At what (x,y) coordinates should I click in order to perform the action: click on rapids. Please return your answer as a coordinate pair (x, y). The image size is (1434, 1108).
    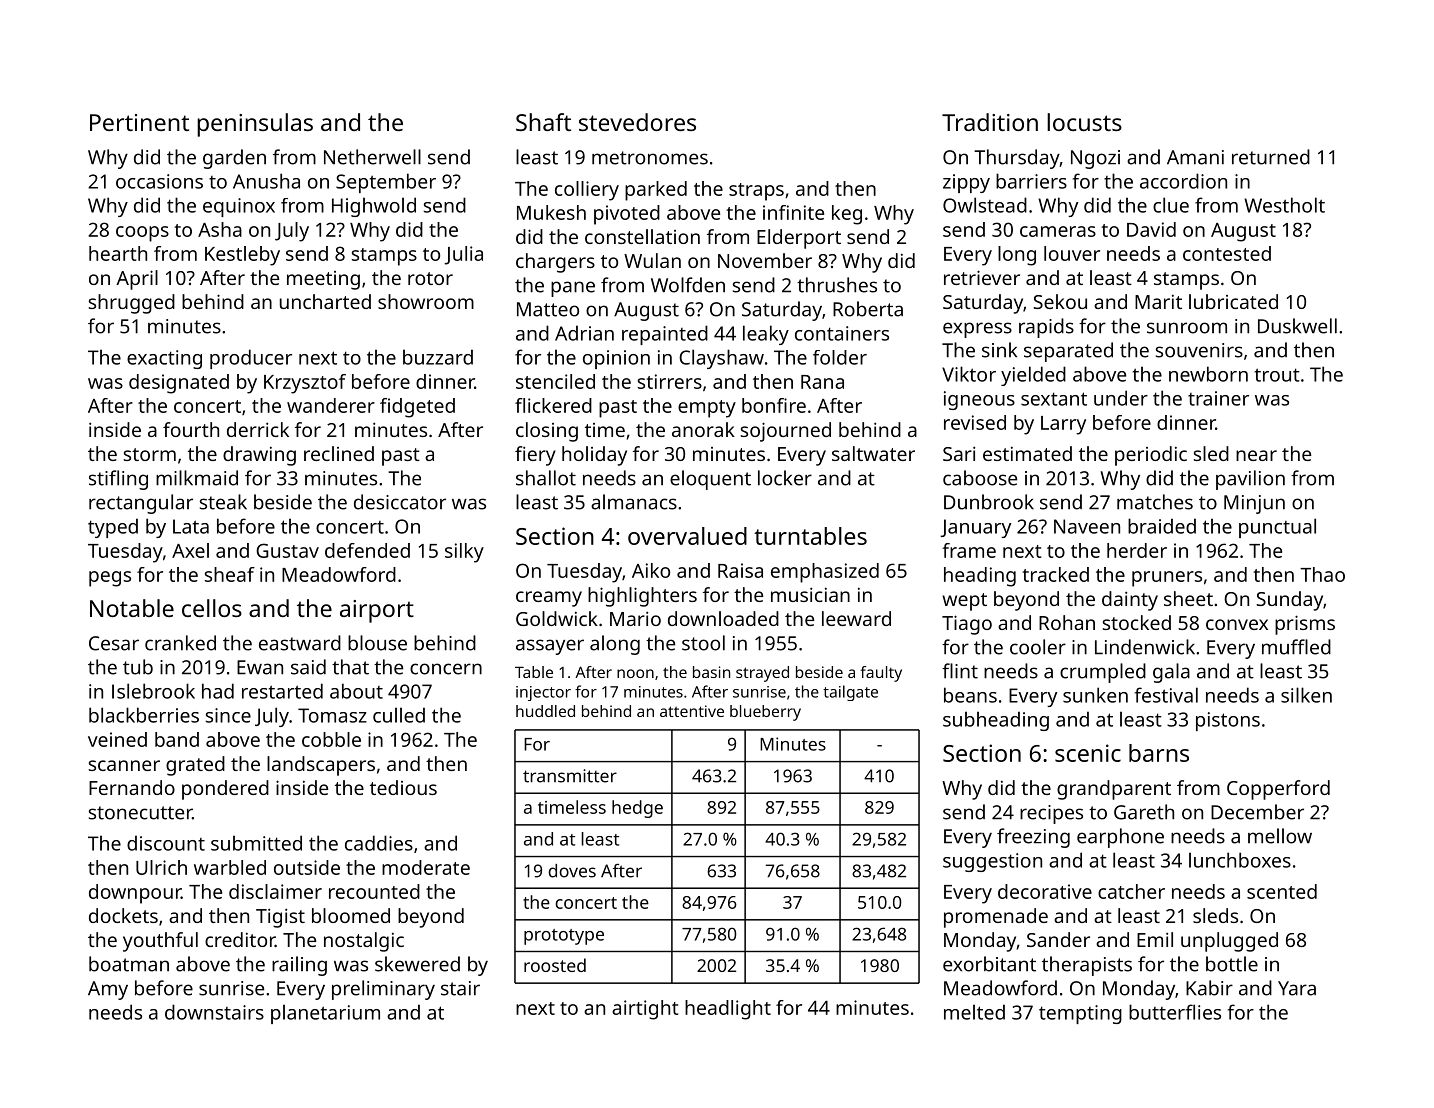
    Looking at the image, I should click on (1046, 328).
